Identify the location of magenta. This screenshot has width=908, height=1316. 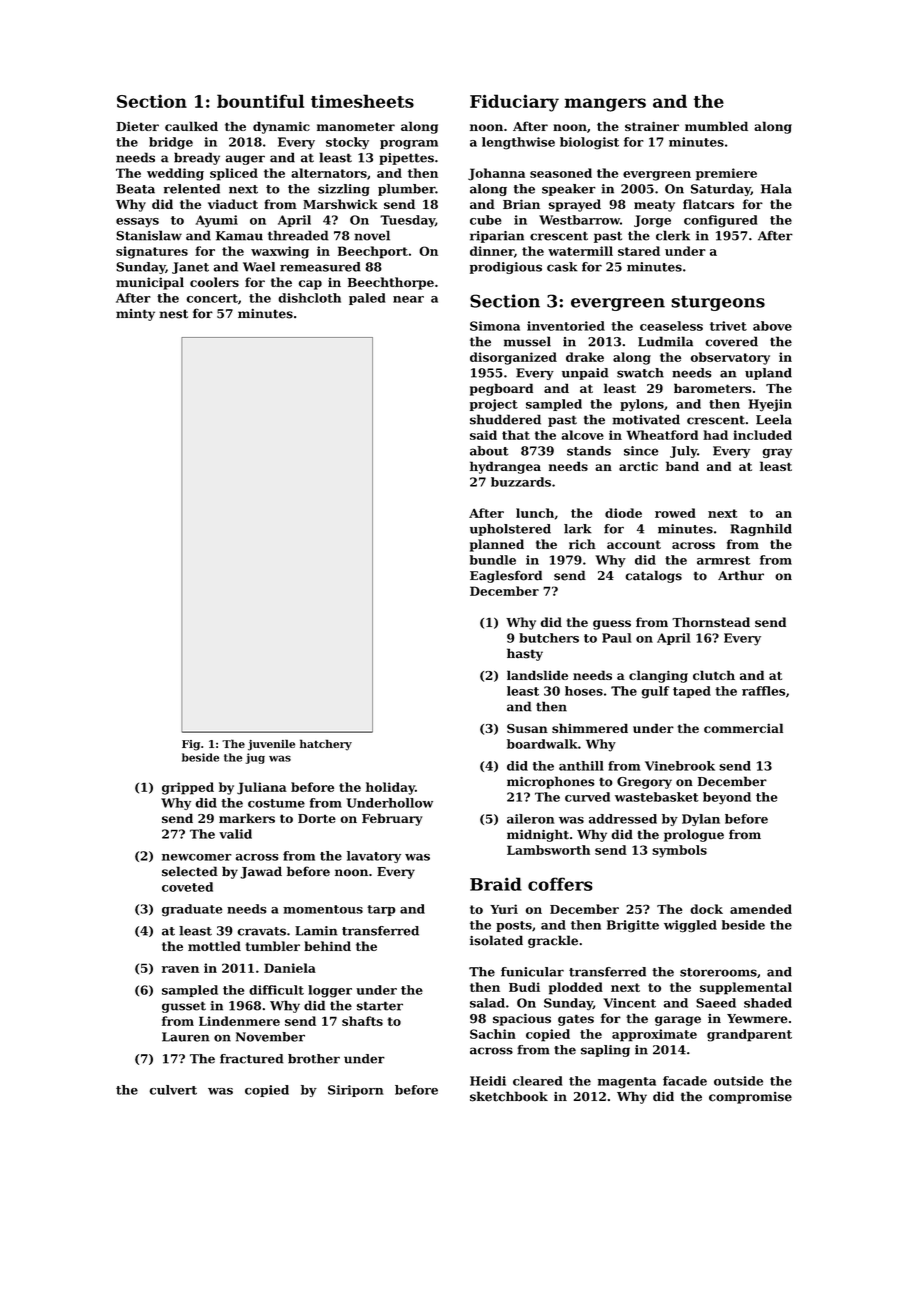
(627, 1083).
